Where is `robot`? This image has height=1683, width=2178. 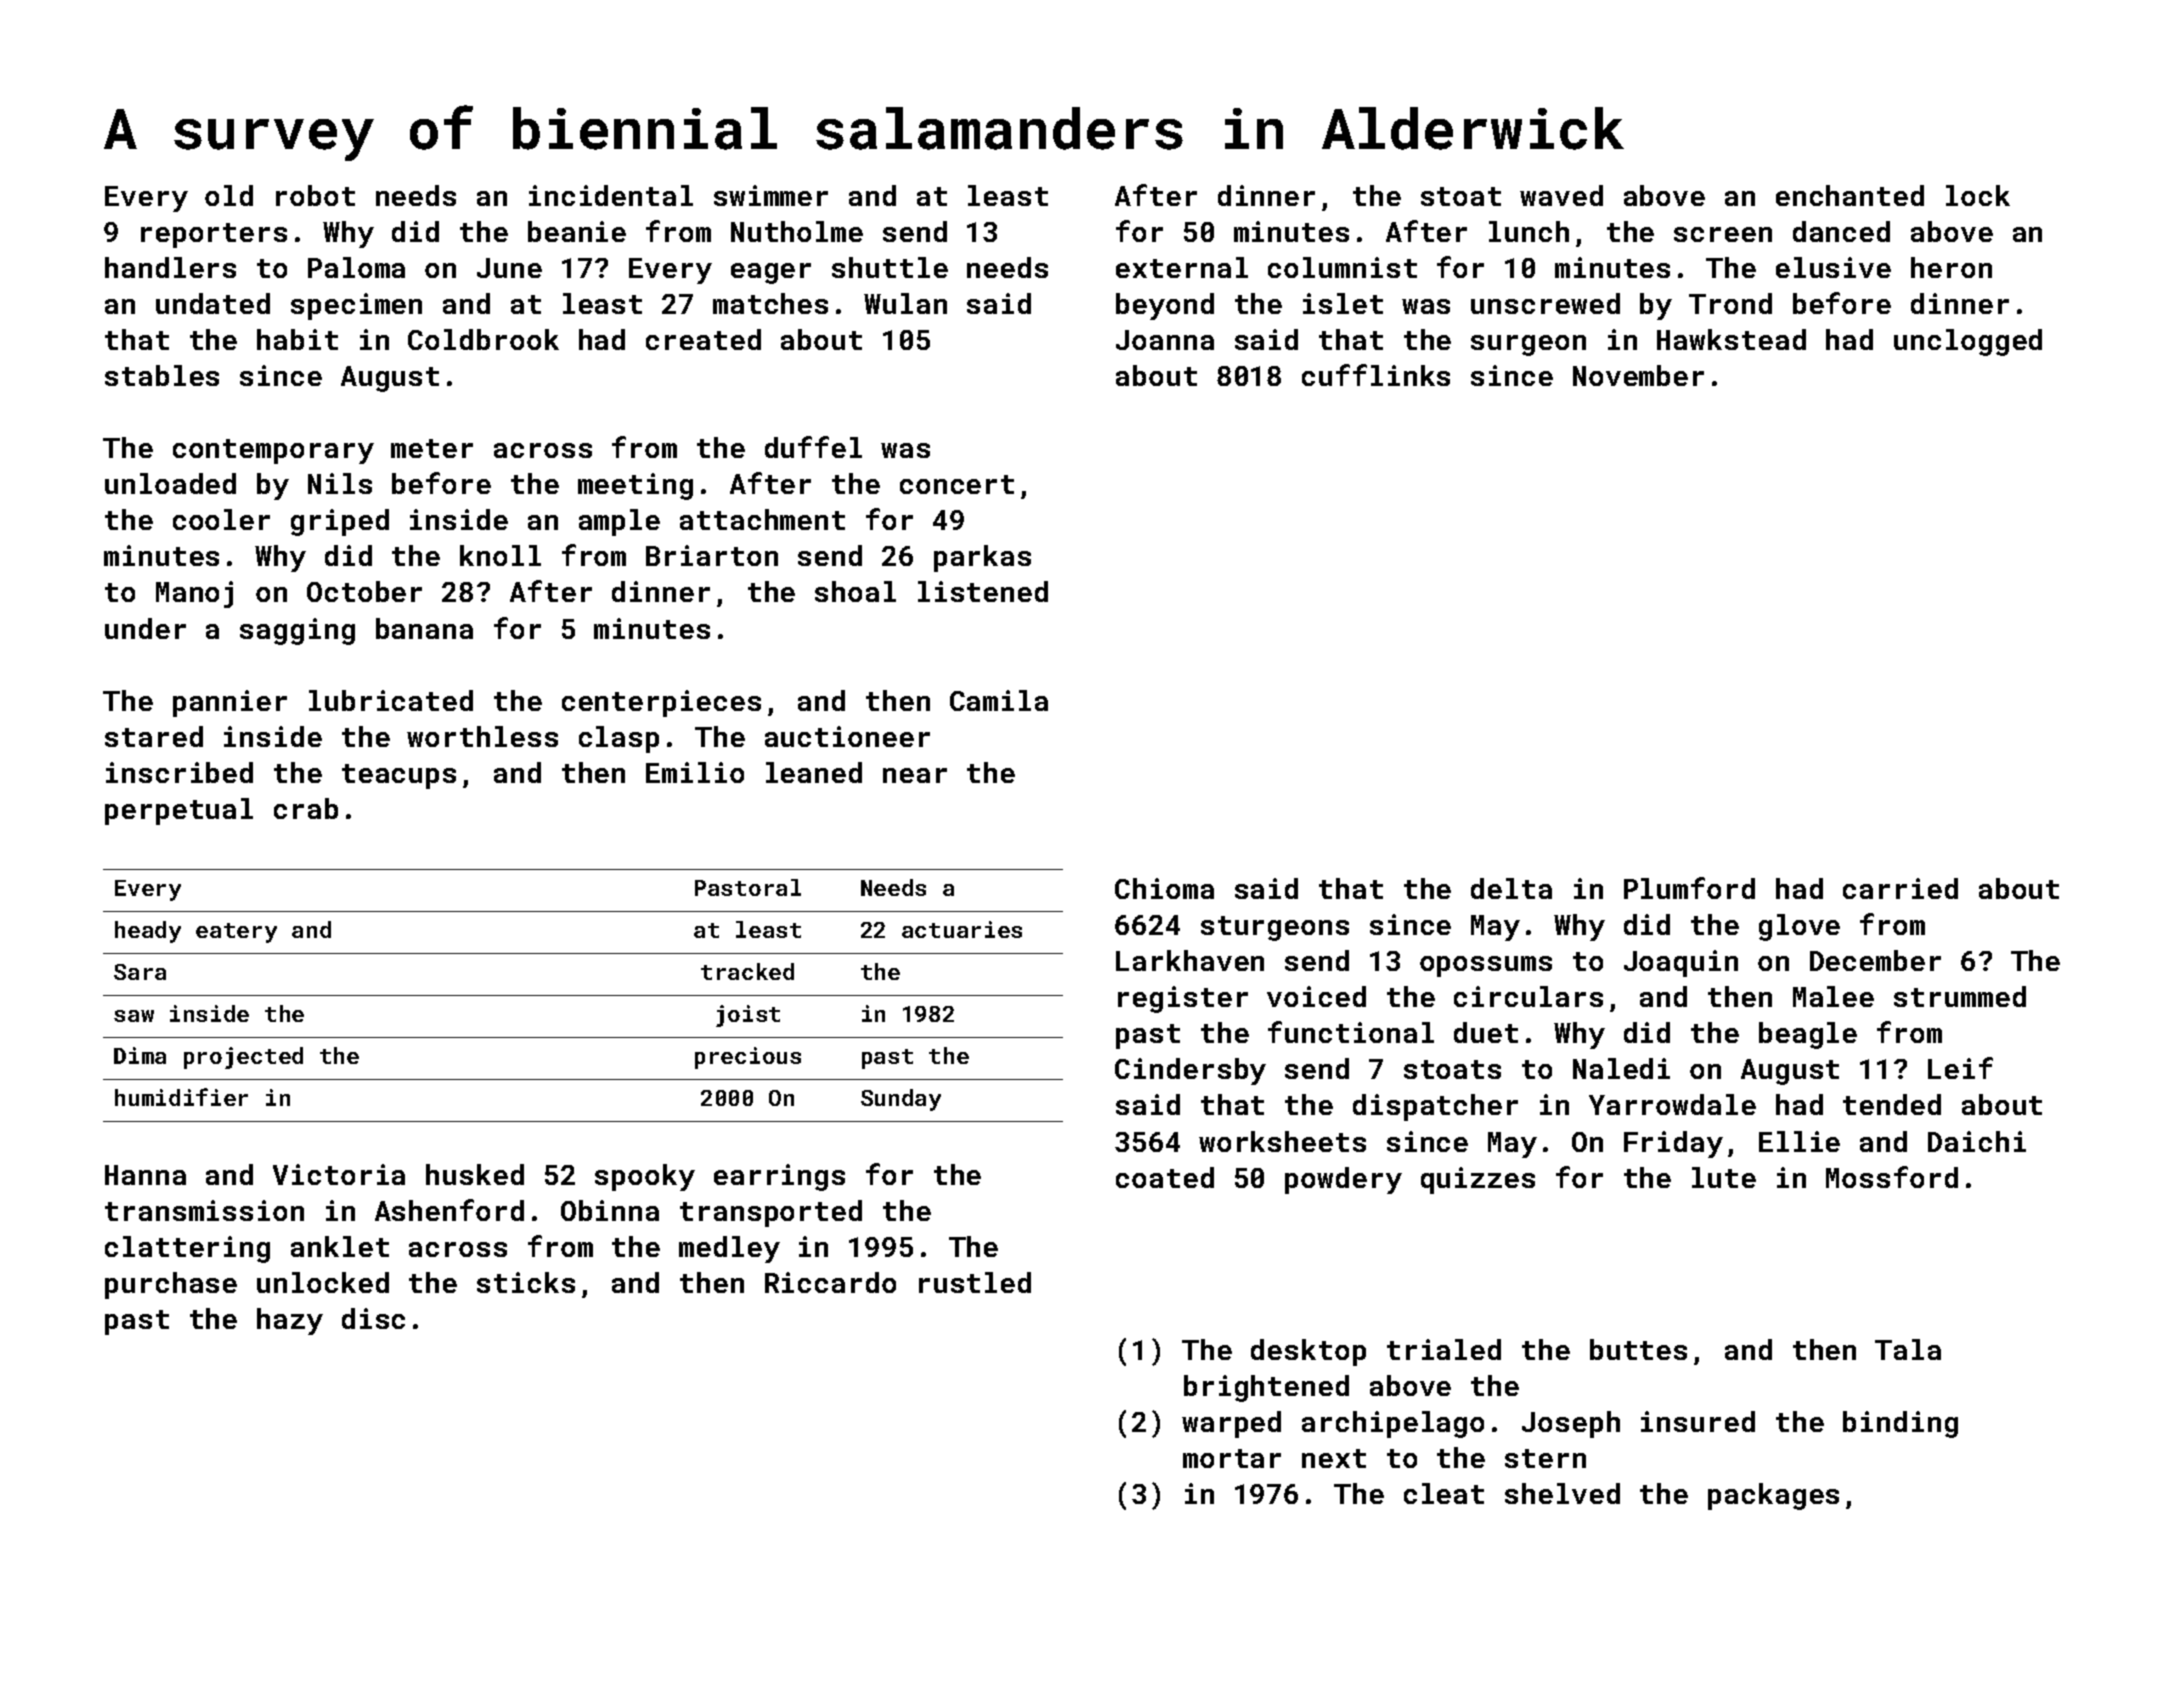 robot is located at coordinates (315, 195).
